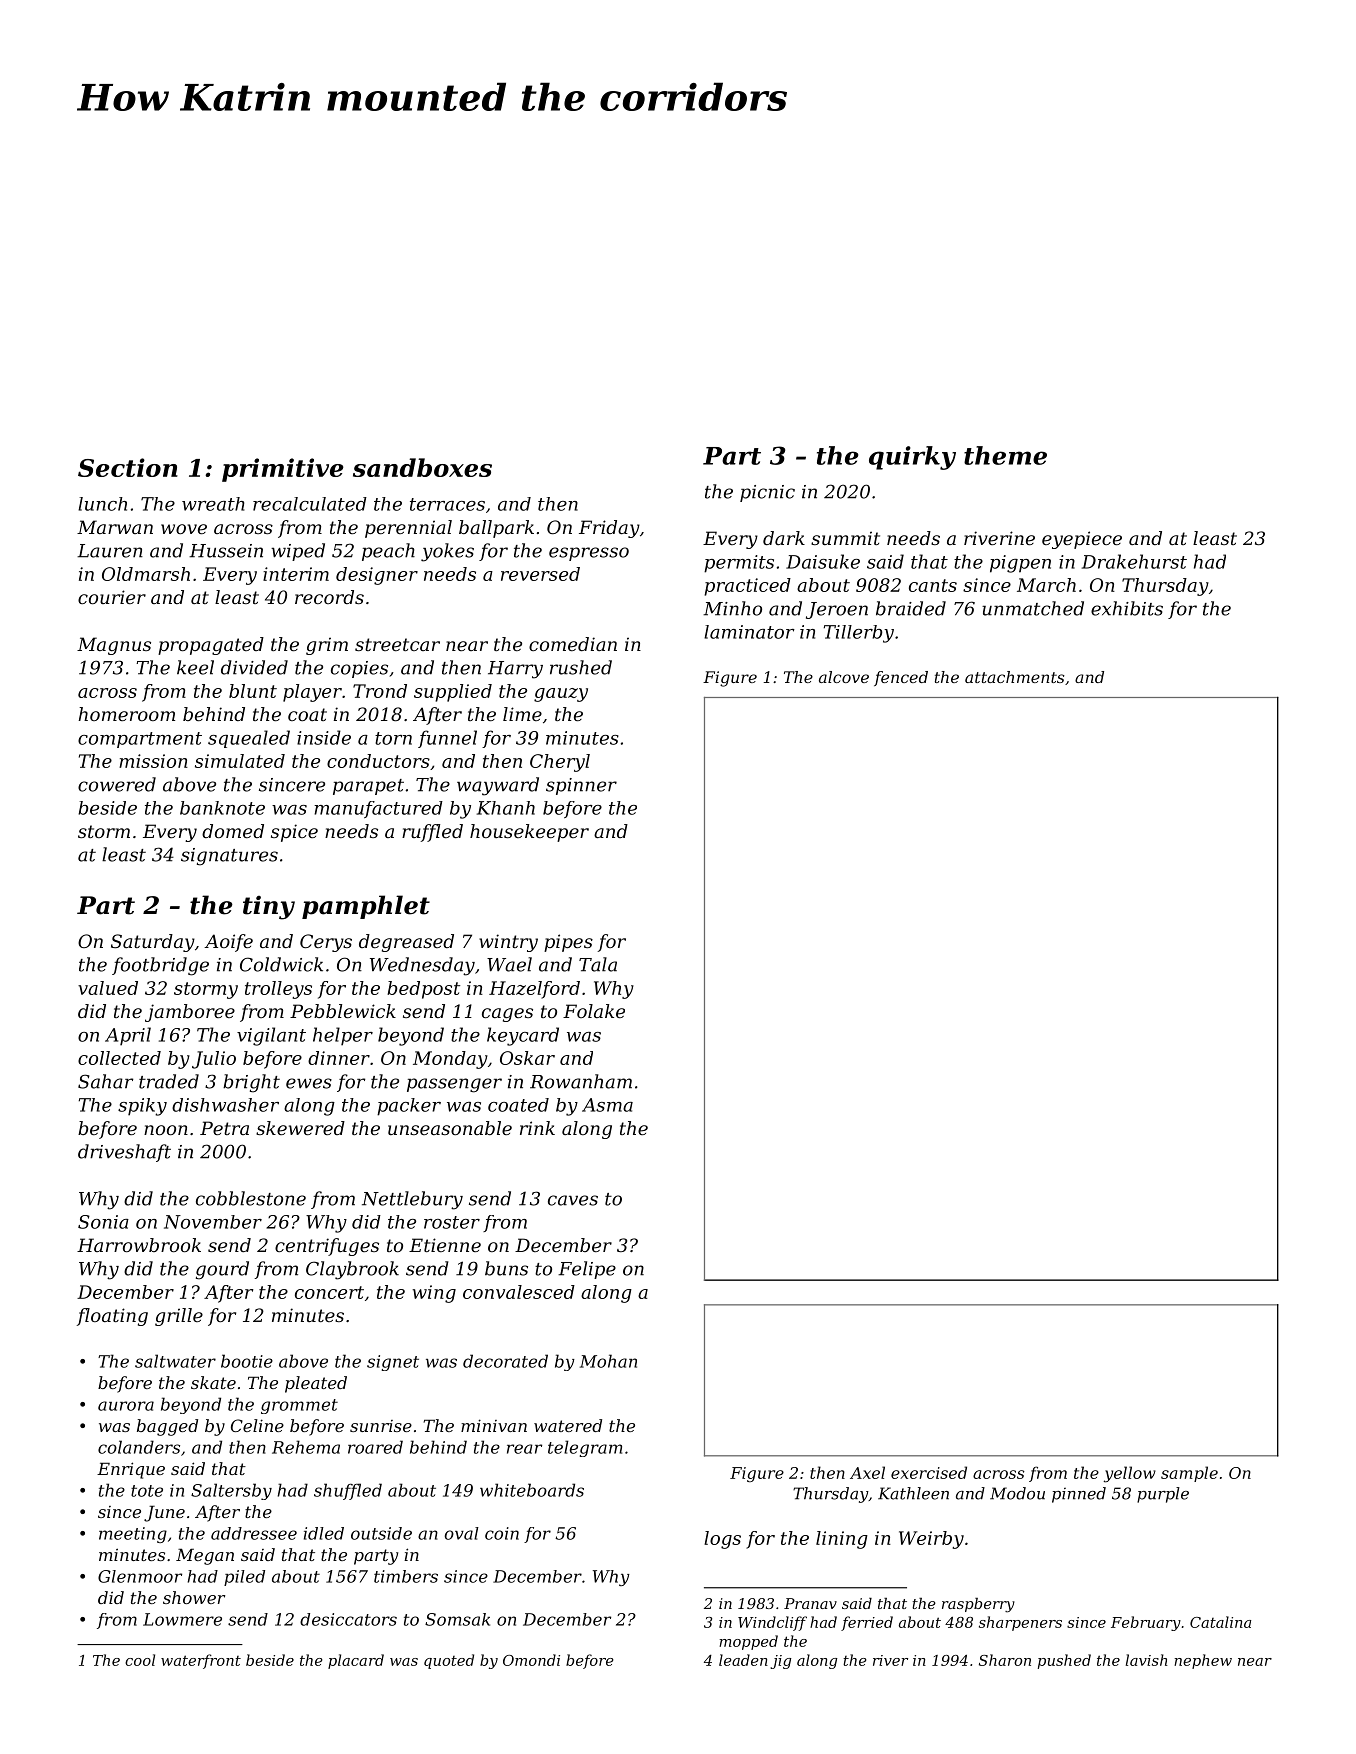 This screenshot has height=1754, width=1356. I want to click on Saturday, so click(153, 943).
